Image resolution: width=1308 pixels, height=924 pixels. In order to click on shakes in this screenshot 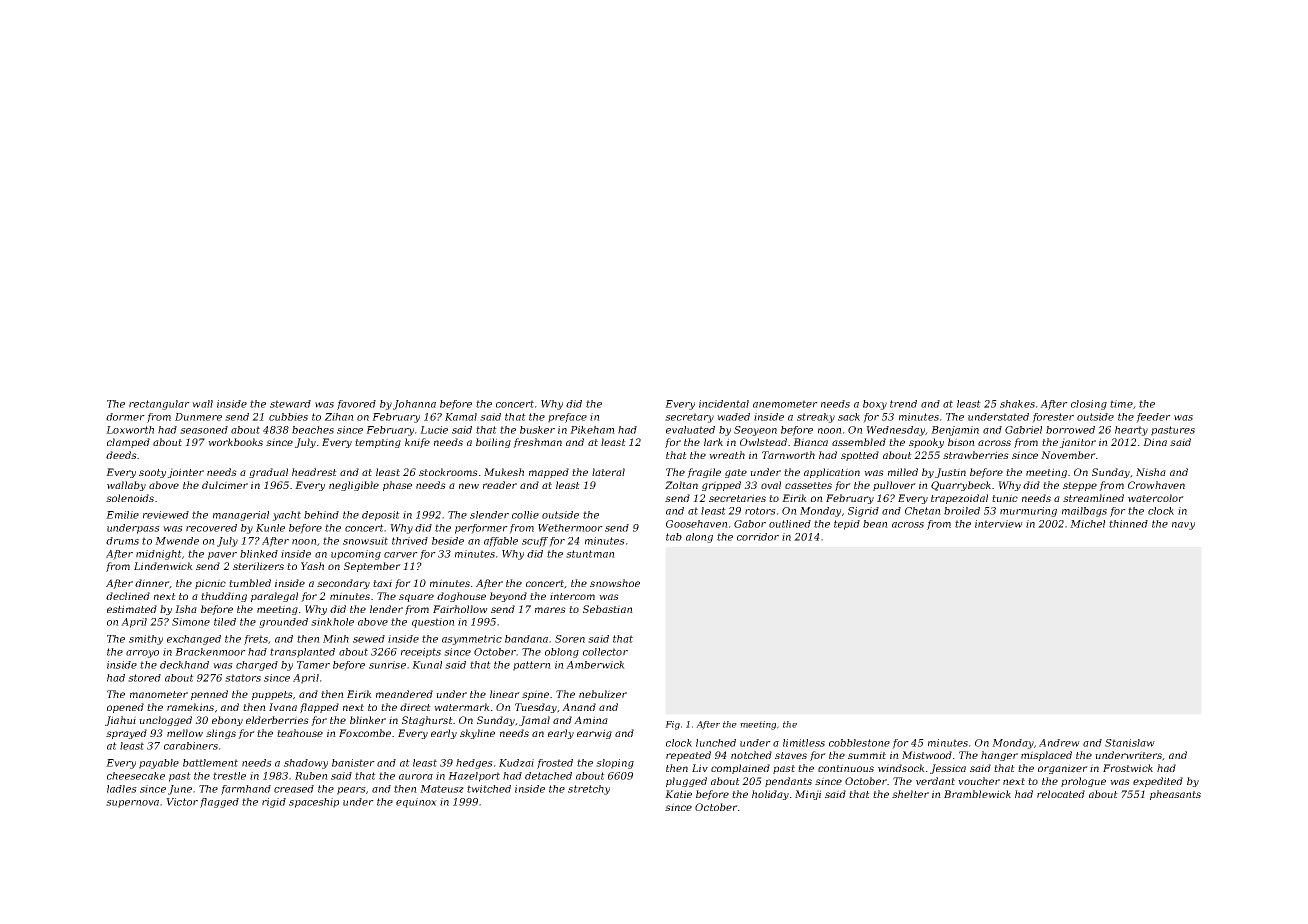, I will do `click(1017, 404)`.
